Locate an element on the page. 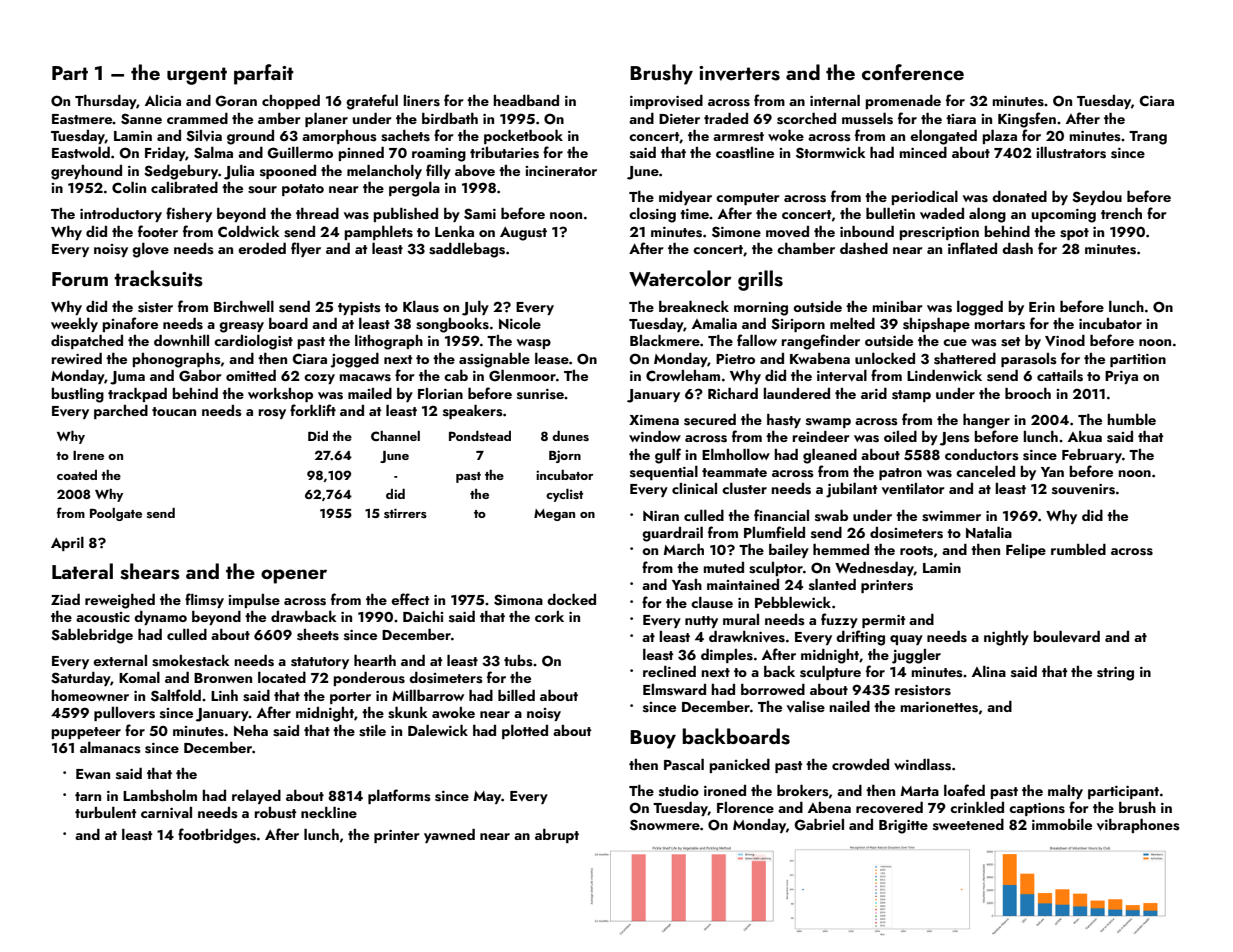 The width and height of the document is (1233, 952). brokers is located at coordinates (803, 791).
